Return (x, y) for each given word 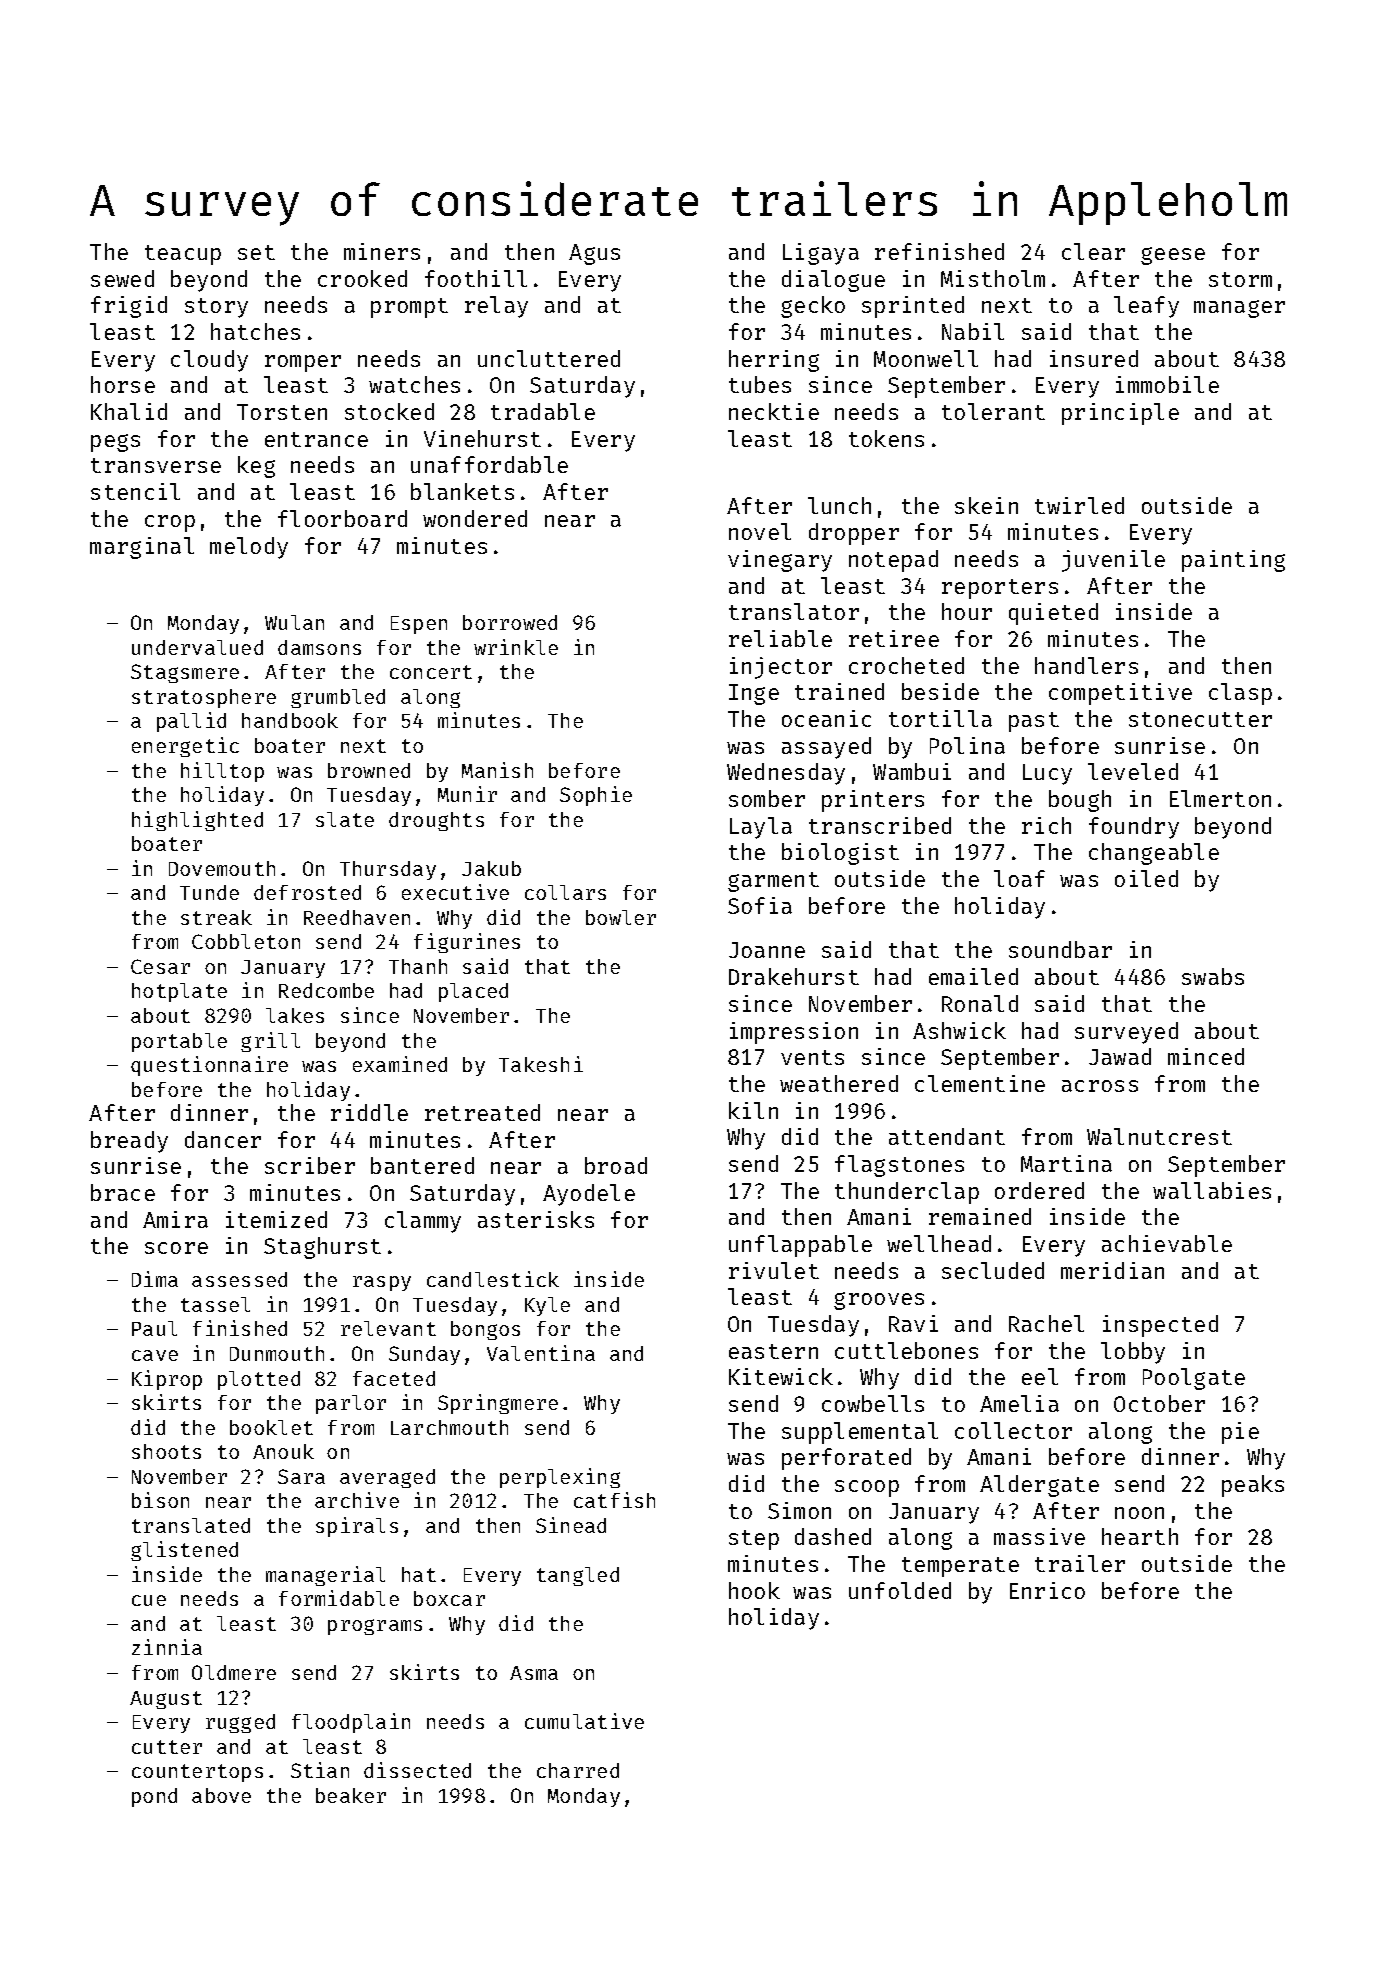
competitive (1120, 694)
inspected (1160, 1326)
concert (431, 672)
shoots (166, 1451)
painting (1233, 561)
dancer (223, 1139)
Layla (761, 828)
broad (616, 1165)
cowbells (873, 1403)
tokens (886, 438)
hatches (255, 331)
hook (754, 1590)
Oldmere (234, 1672)
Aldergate (1039, 1486)
